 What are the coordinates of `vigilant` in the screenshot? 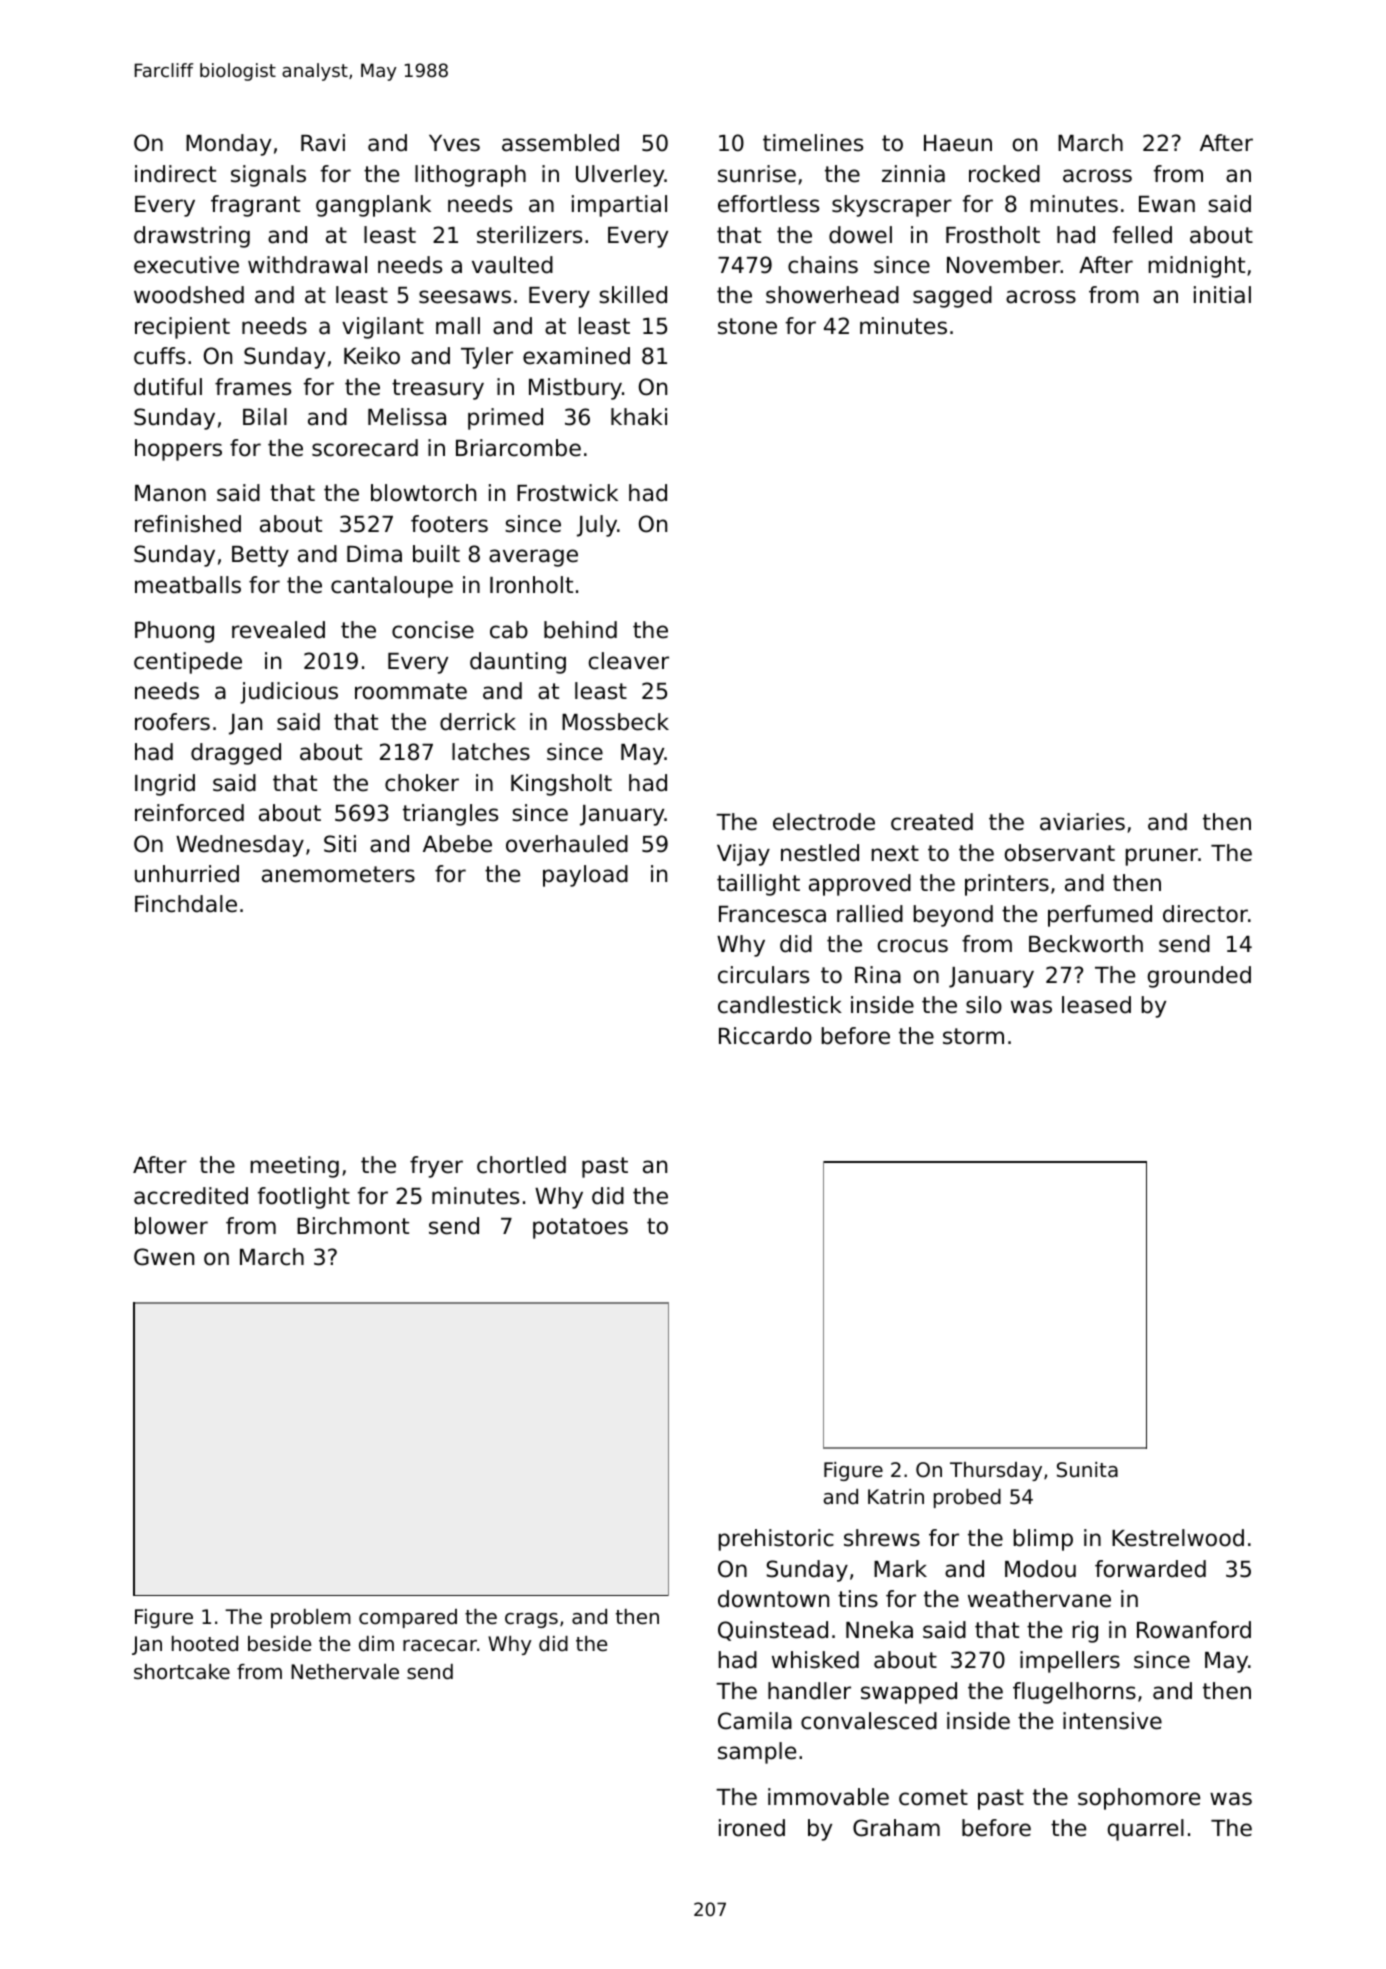 It's located at (383, 328).
